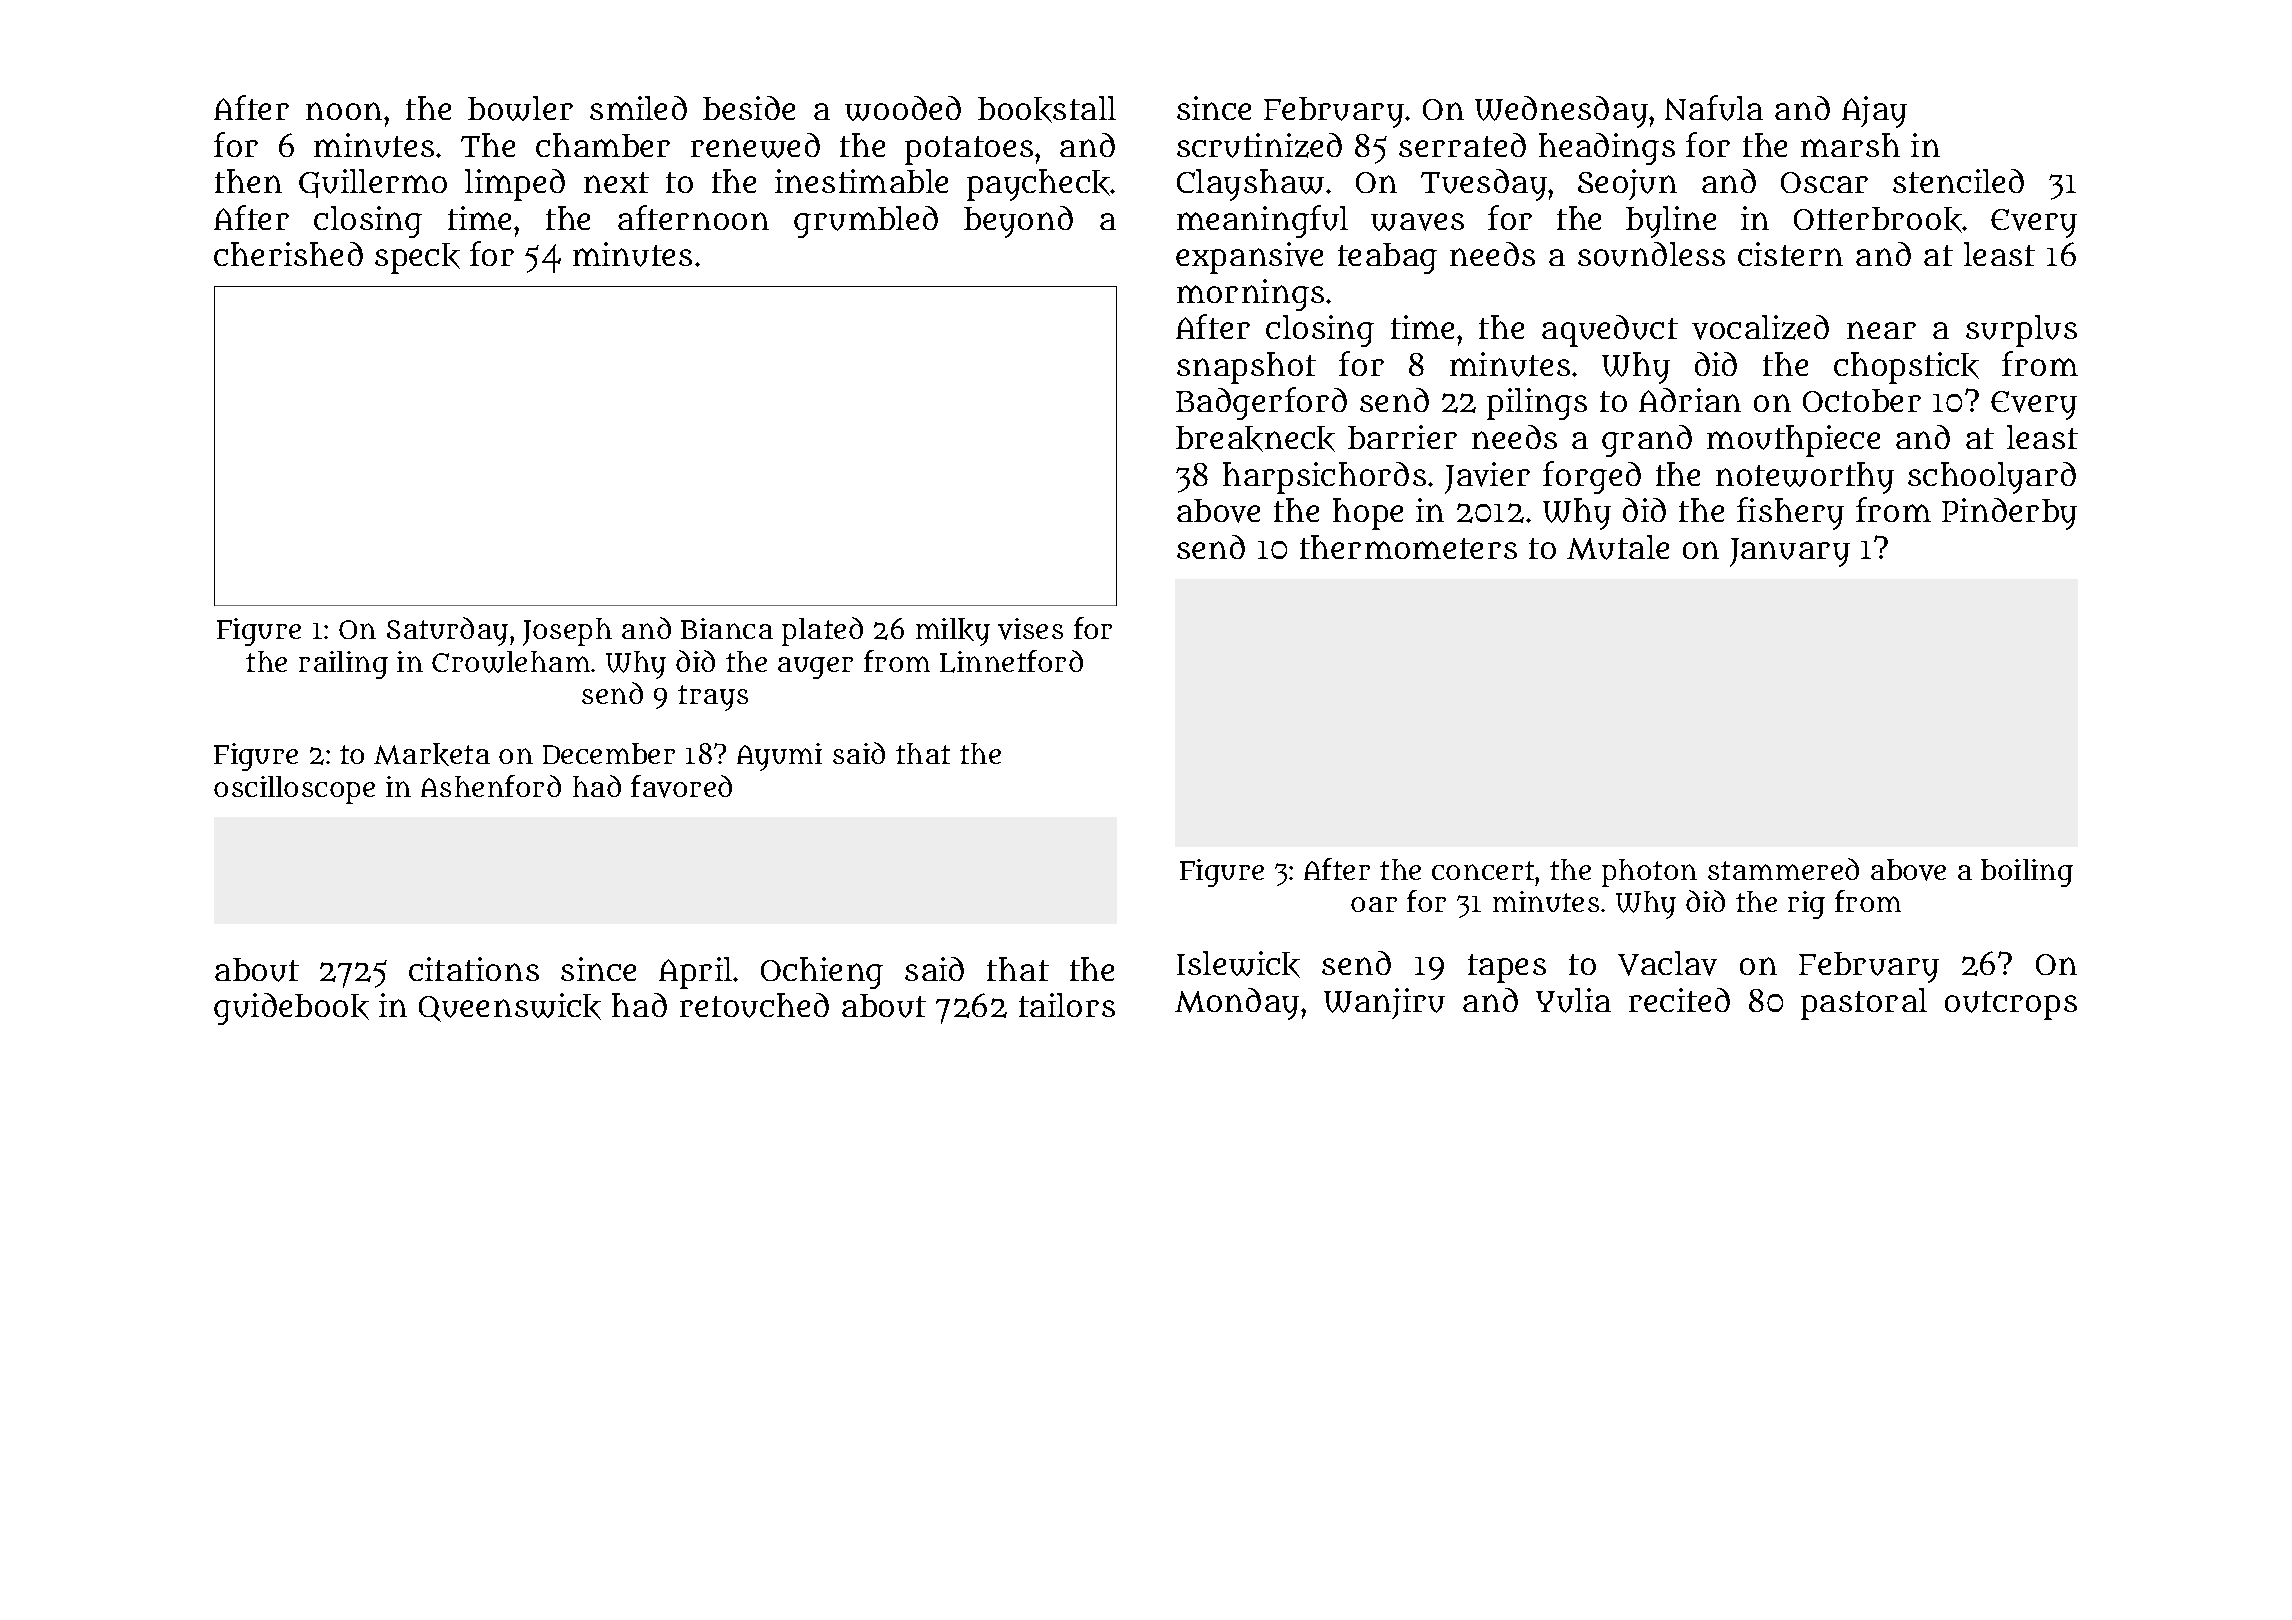  What do you see at coordinates (1874, 112) in the document?
I see `Ajay` at bounding box center [1874, 112].
